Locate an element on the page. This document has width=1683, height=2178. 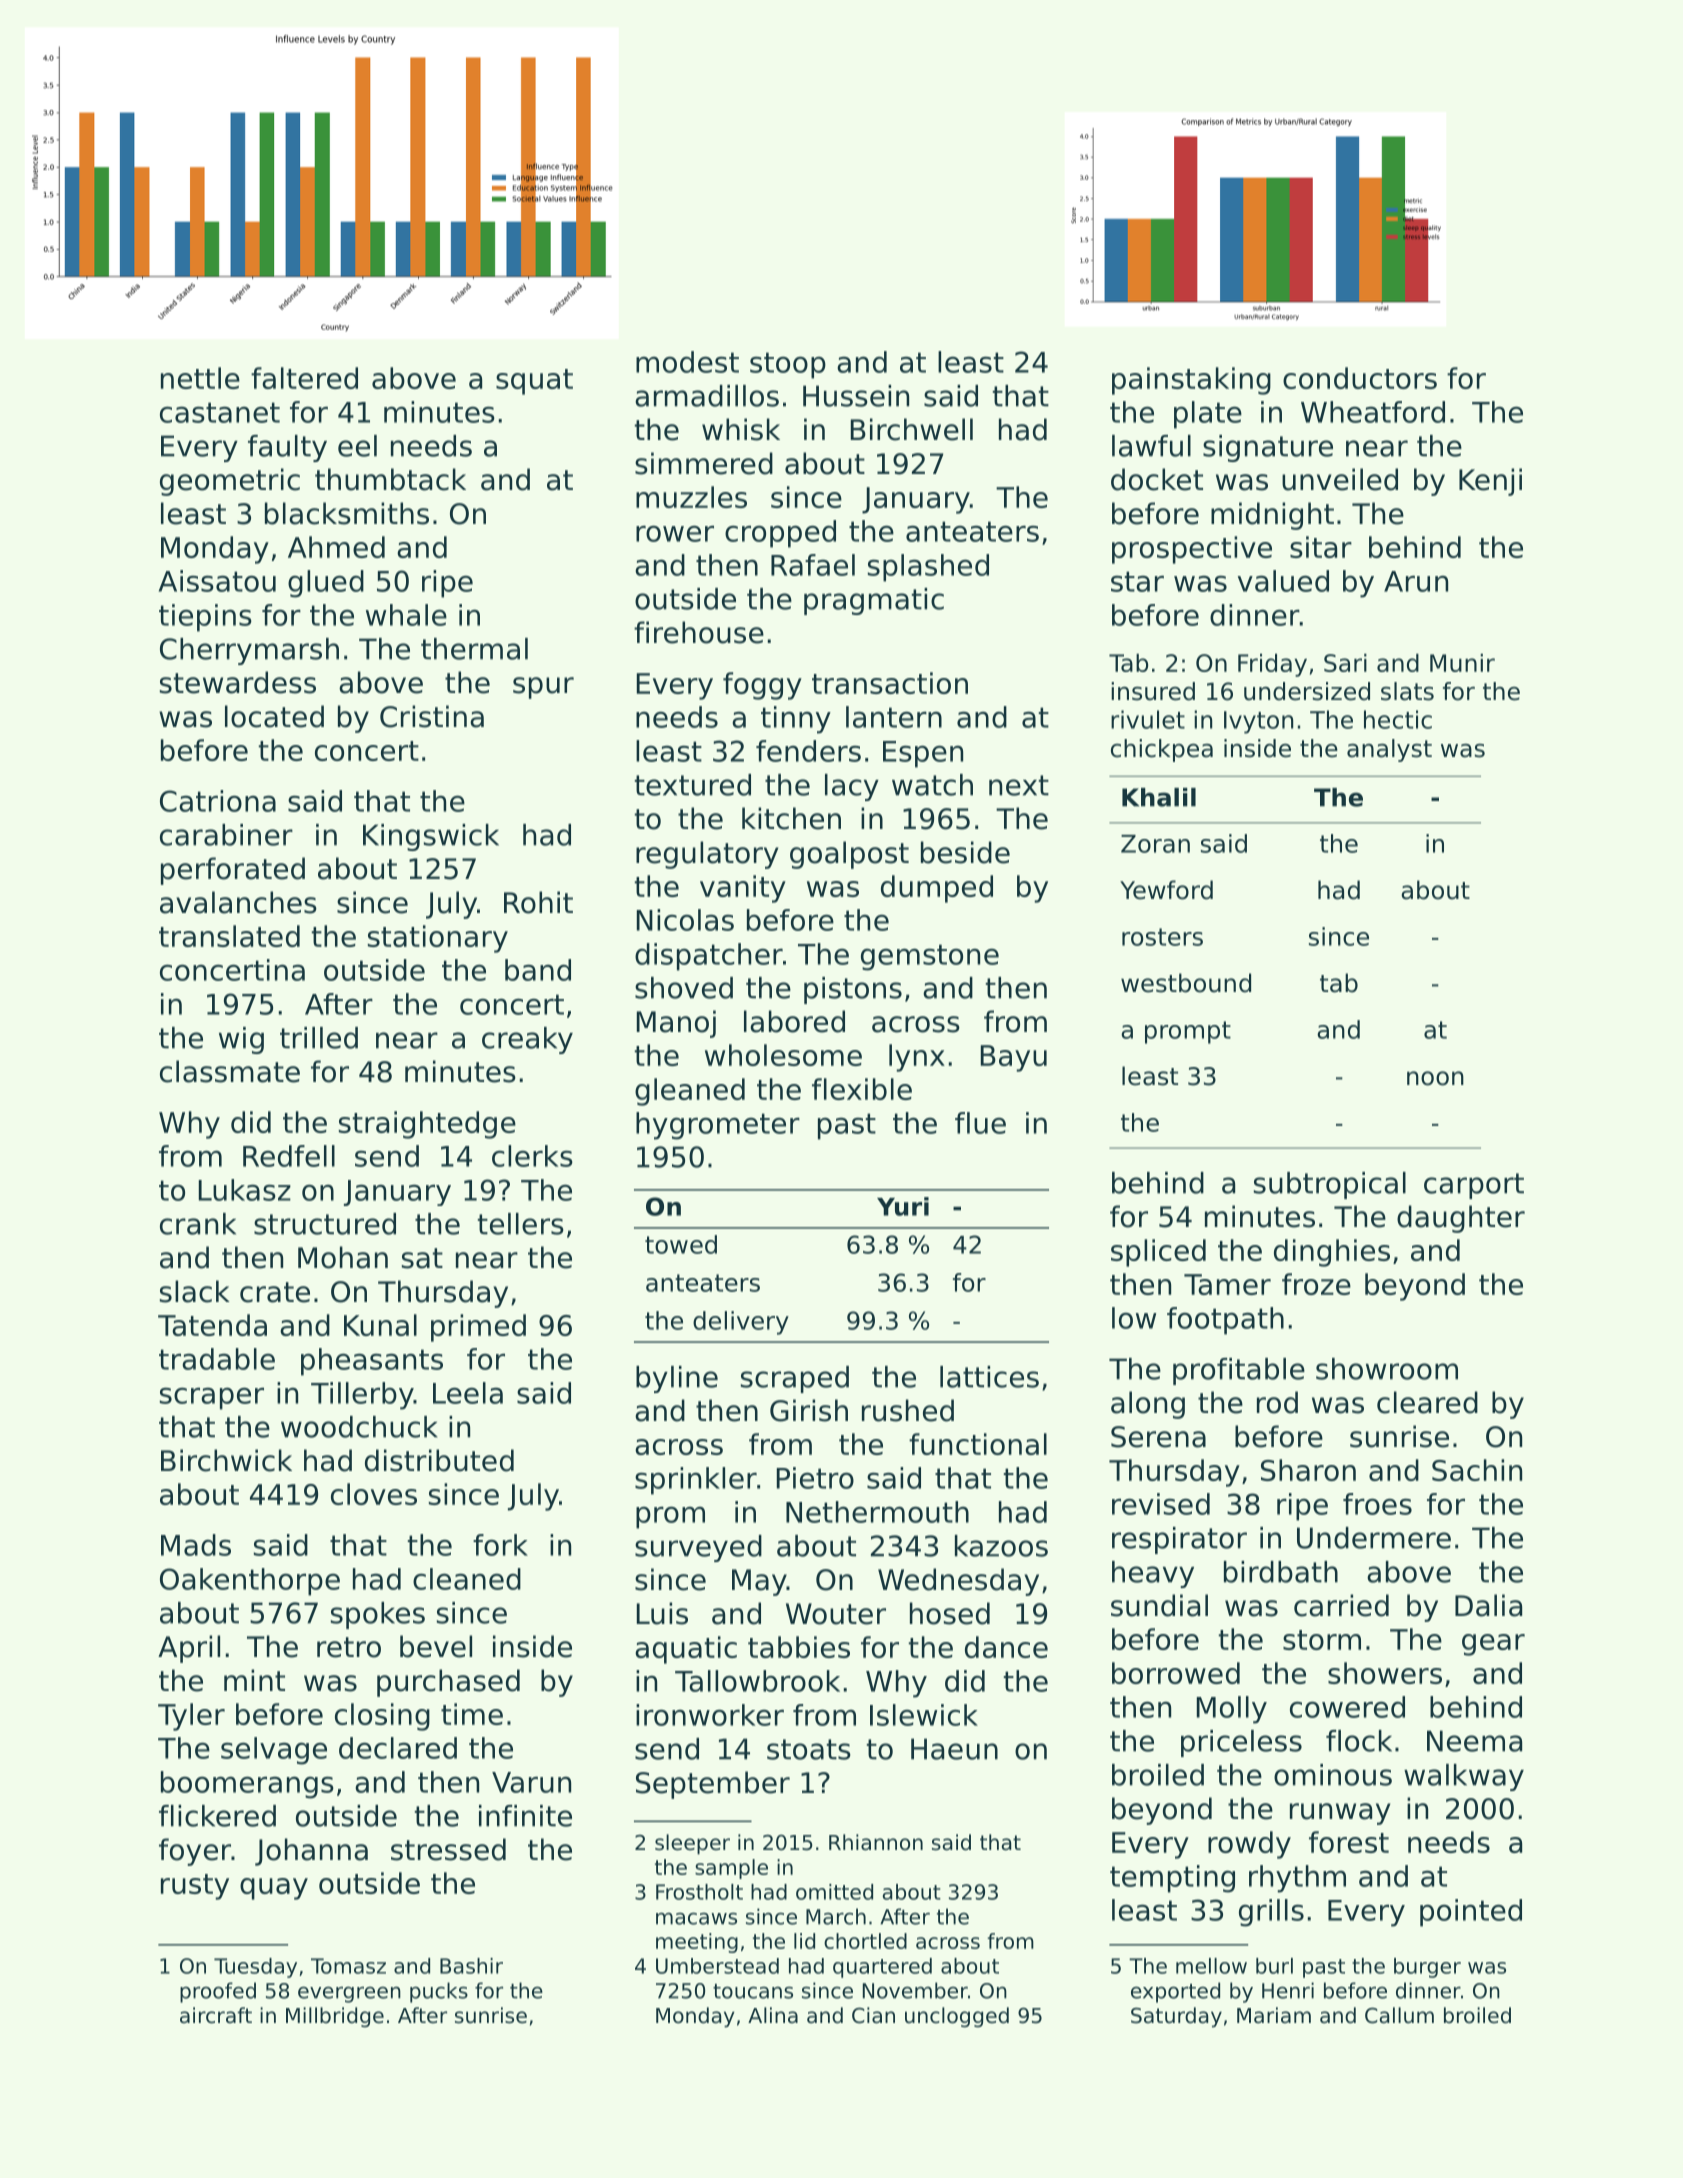
tiepins is located at coordinates (205, 618).
